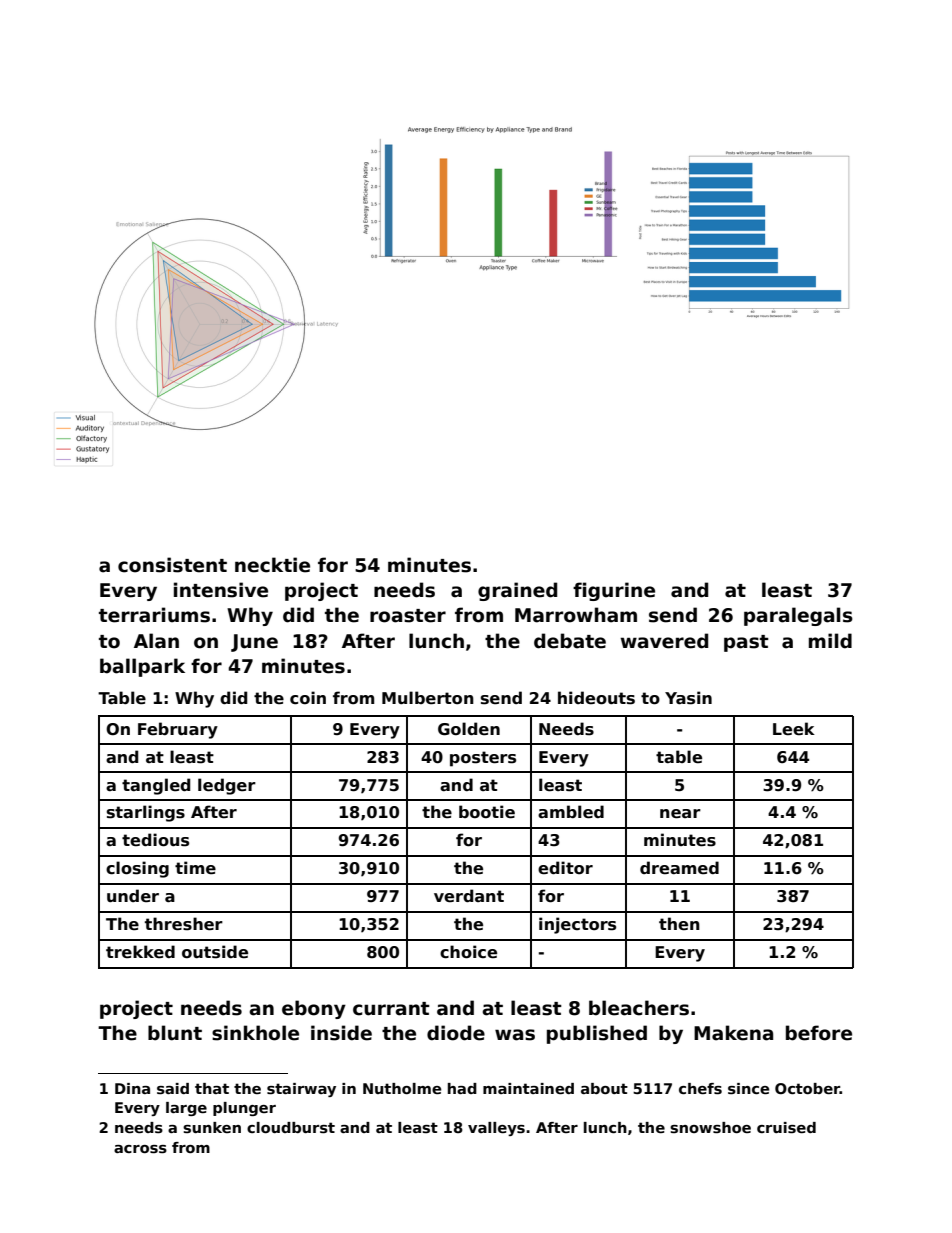 This screenshot has height=1233, width=952. Describe the element at coordinates (172, 565) in the screenshot. I see `consistent` at that location.
